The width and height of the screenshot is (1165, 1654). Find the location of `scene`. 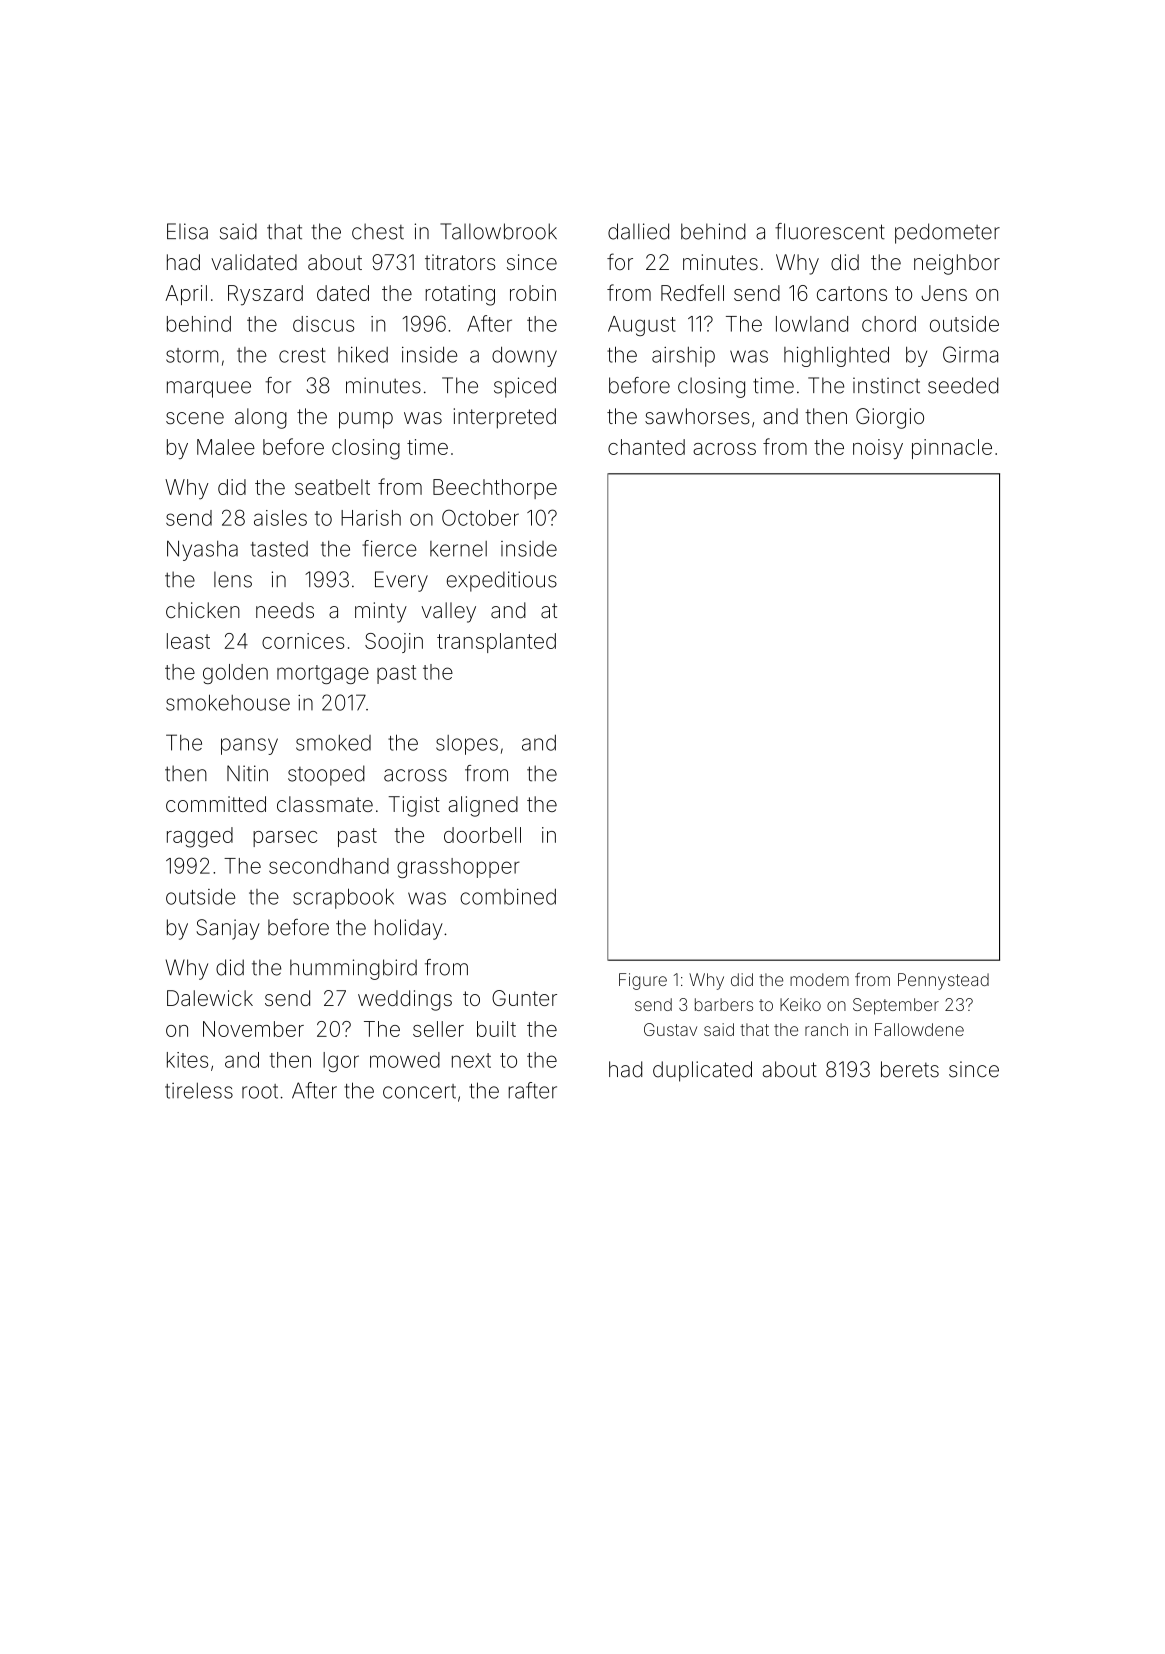

scene is located at coordinates (195, 418).
